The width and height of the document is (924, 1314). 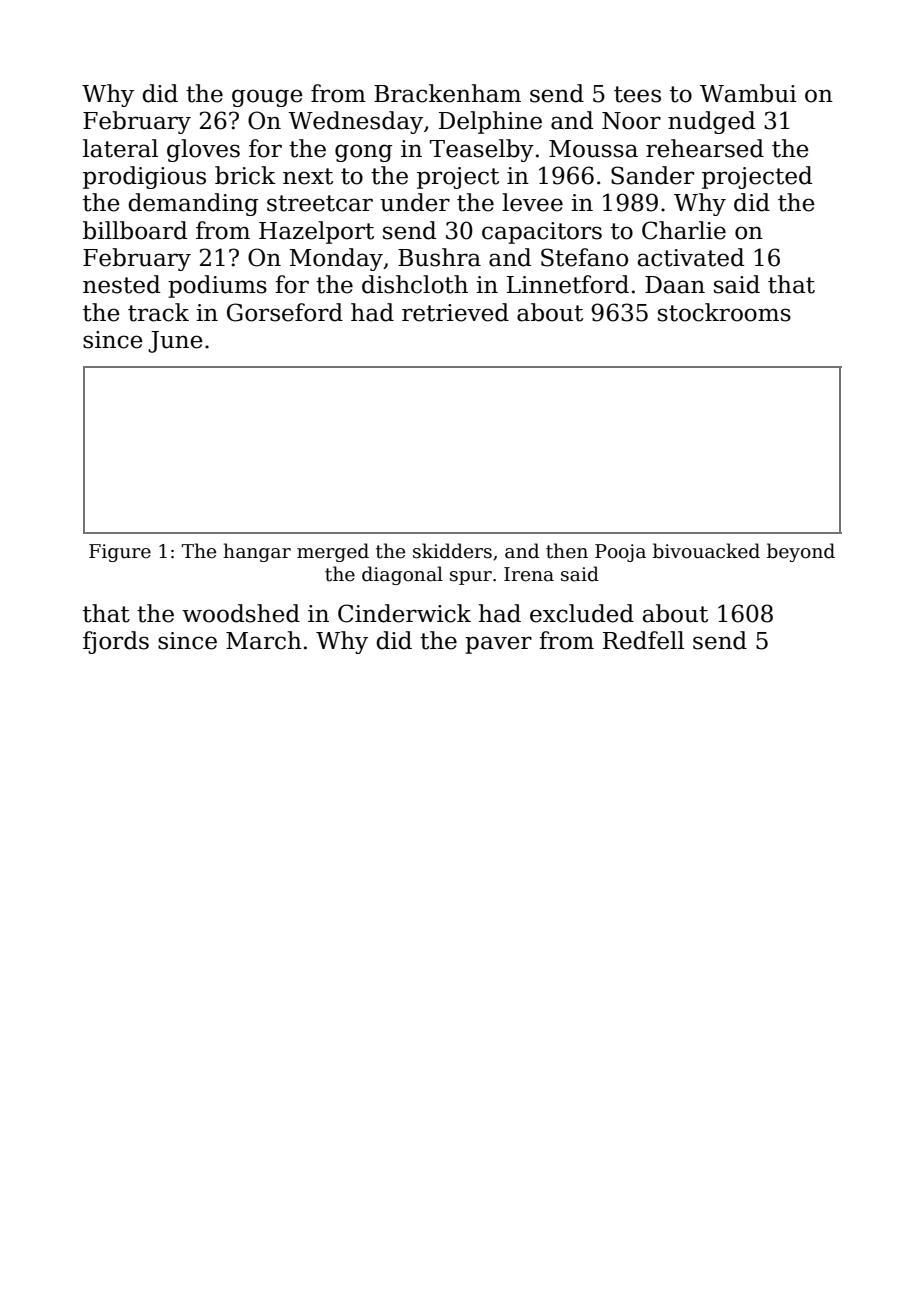 What do you see at coordinates (116, 642) in the document?
I see `fjords` at bounding box center [116, 642].
